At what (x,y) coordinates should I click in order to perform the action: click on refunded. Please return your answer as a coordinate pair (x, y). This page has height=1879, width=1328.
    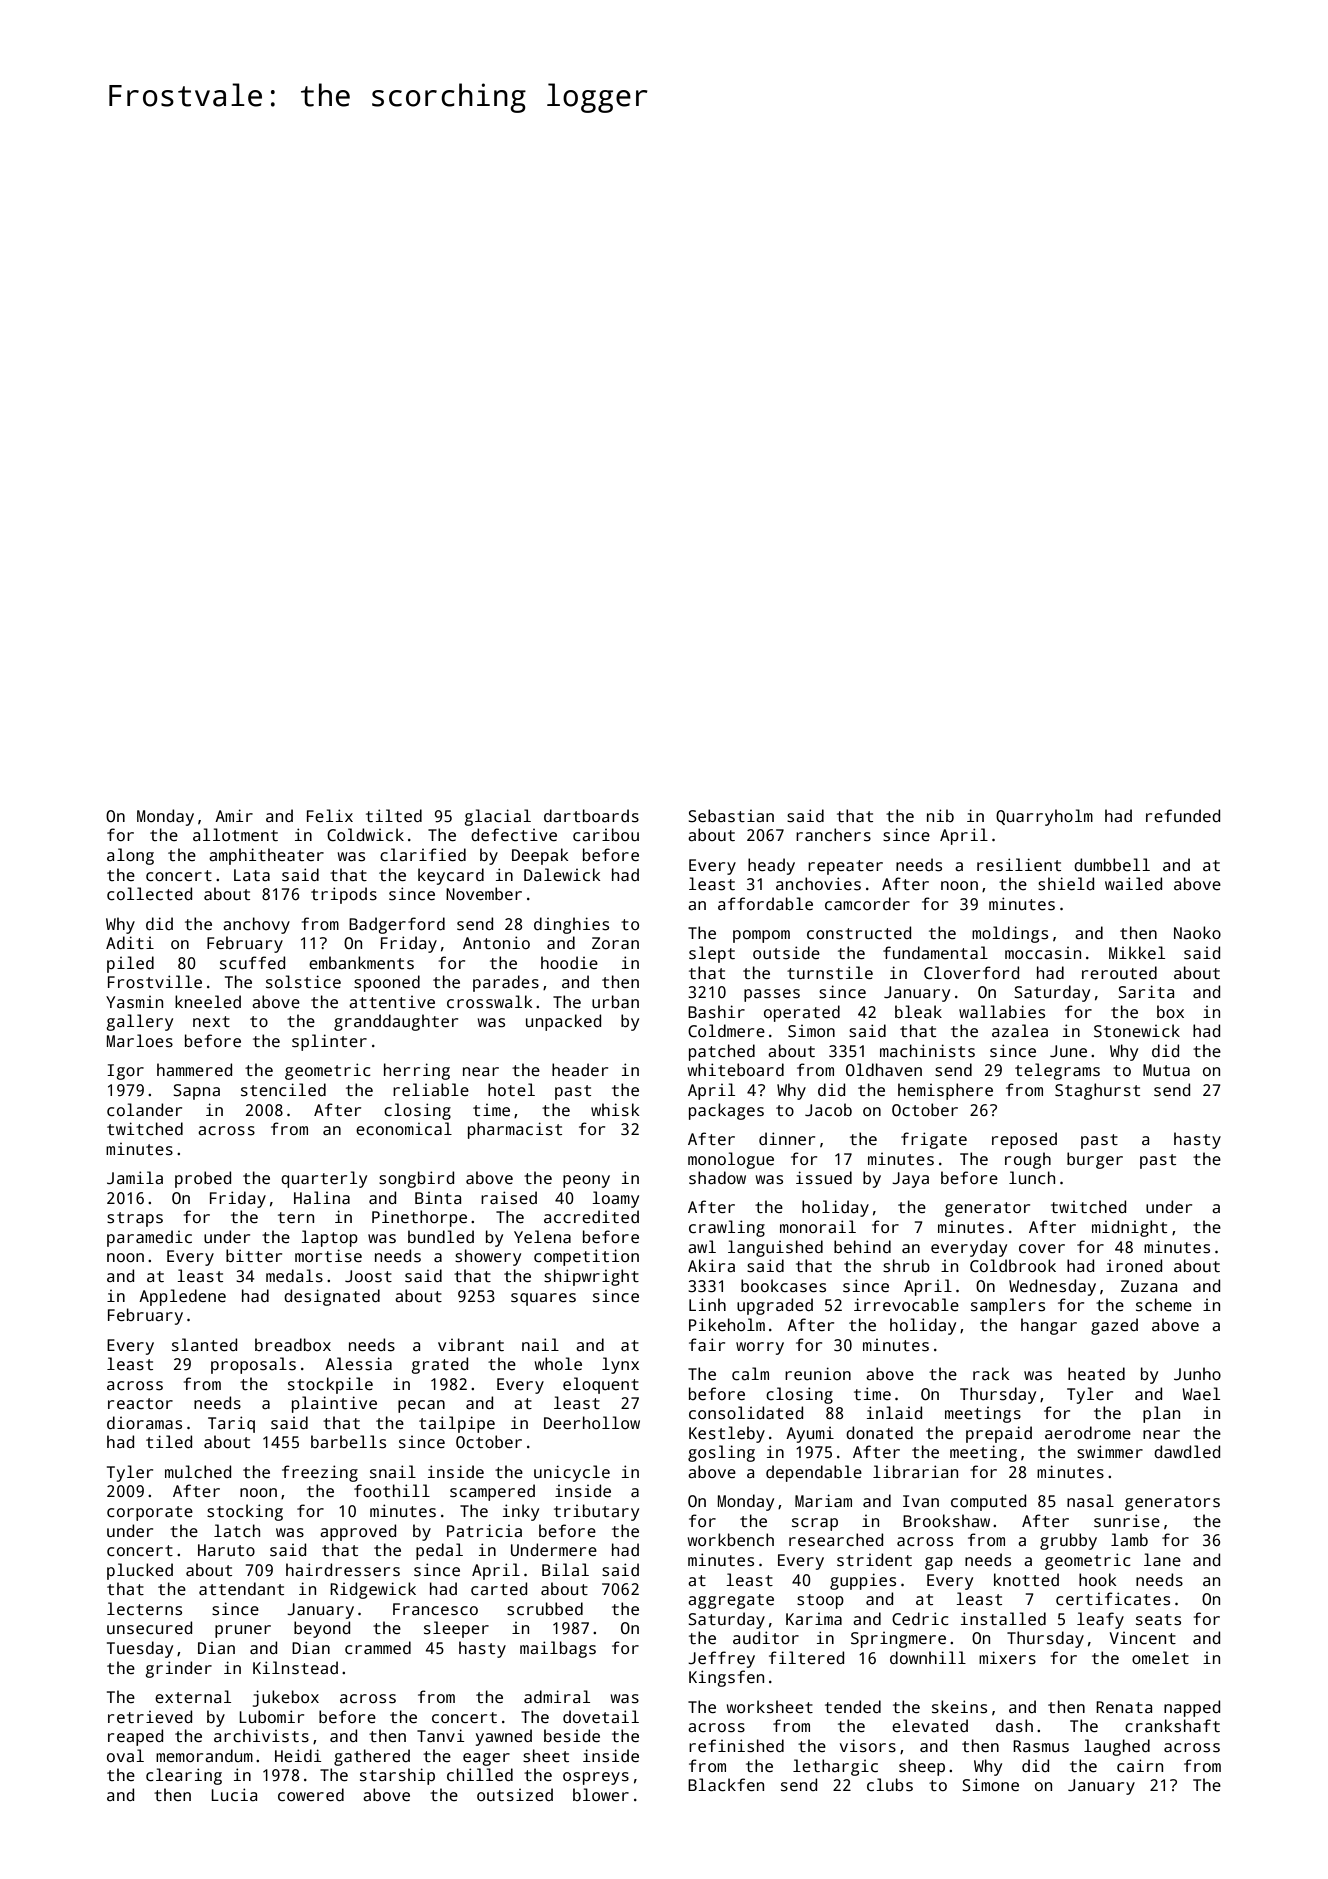
    Looking at the image, I should click on (1183, 815).
